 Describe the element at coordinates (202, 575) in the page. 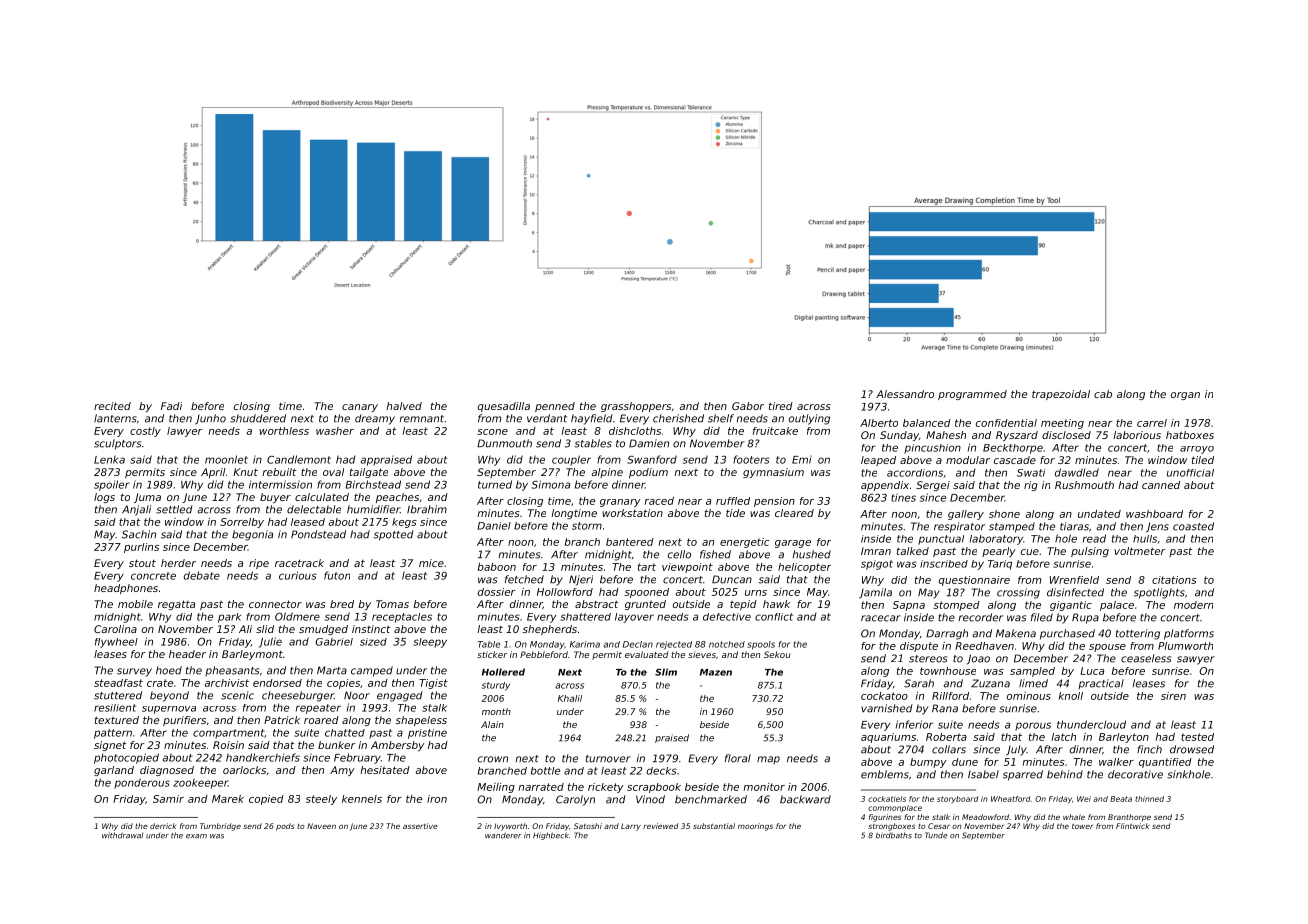

I see `debate` at that location.
